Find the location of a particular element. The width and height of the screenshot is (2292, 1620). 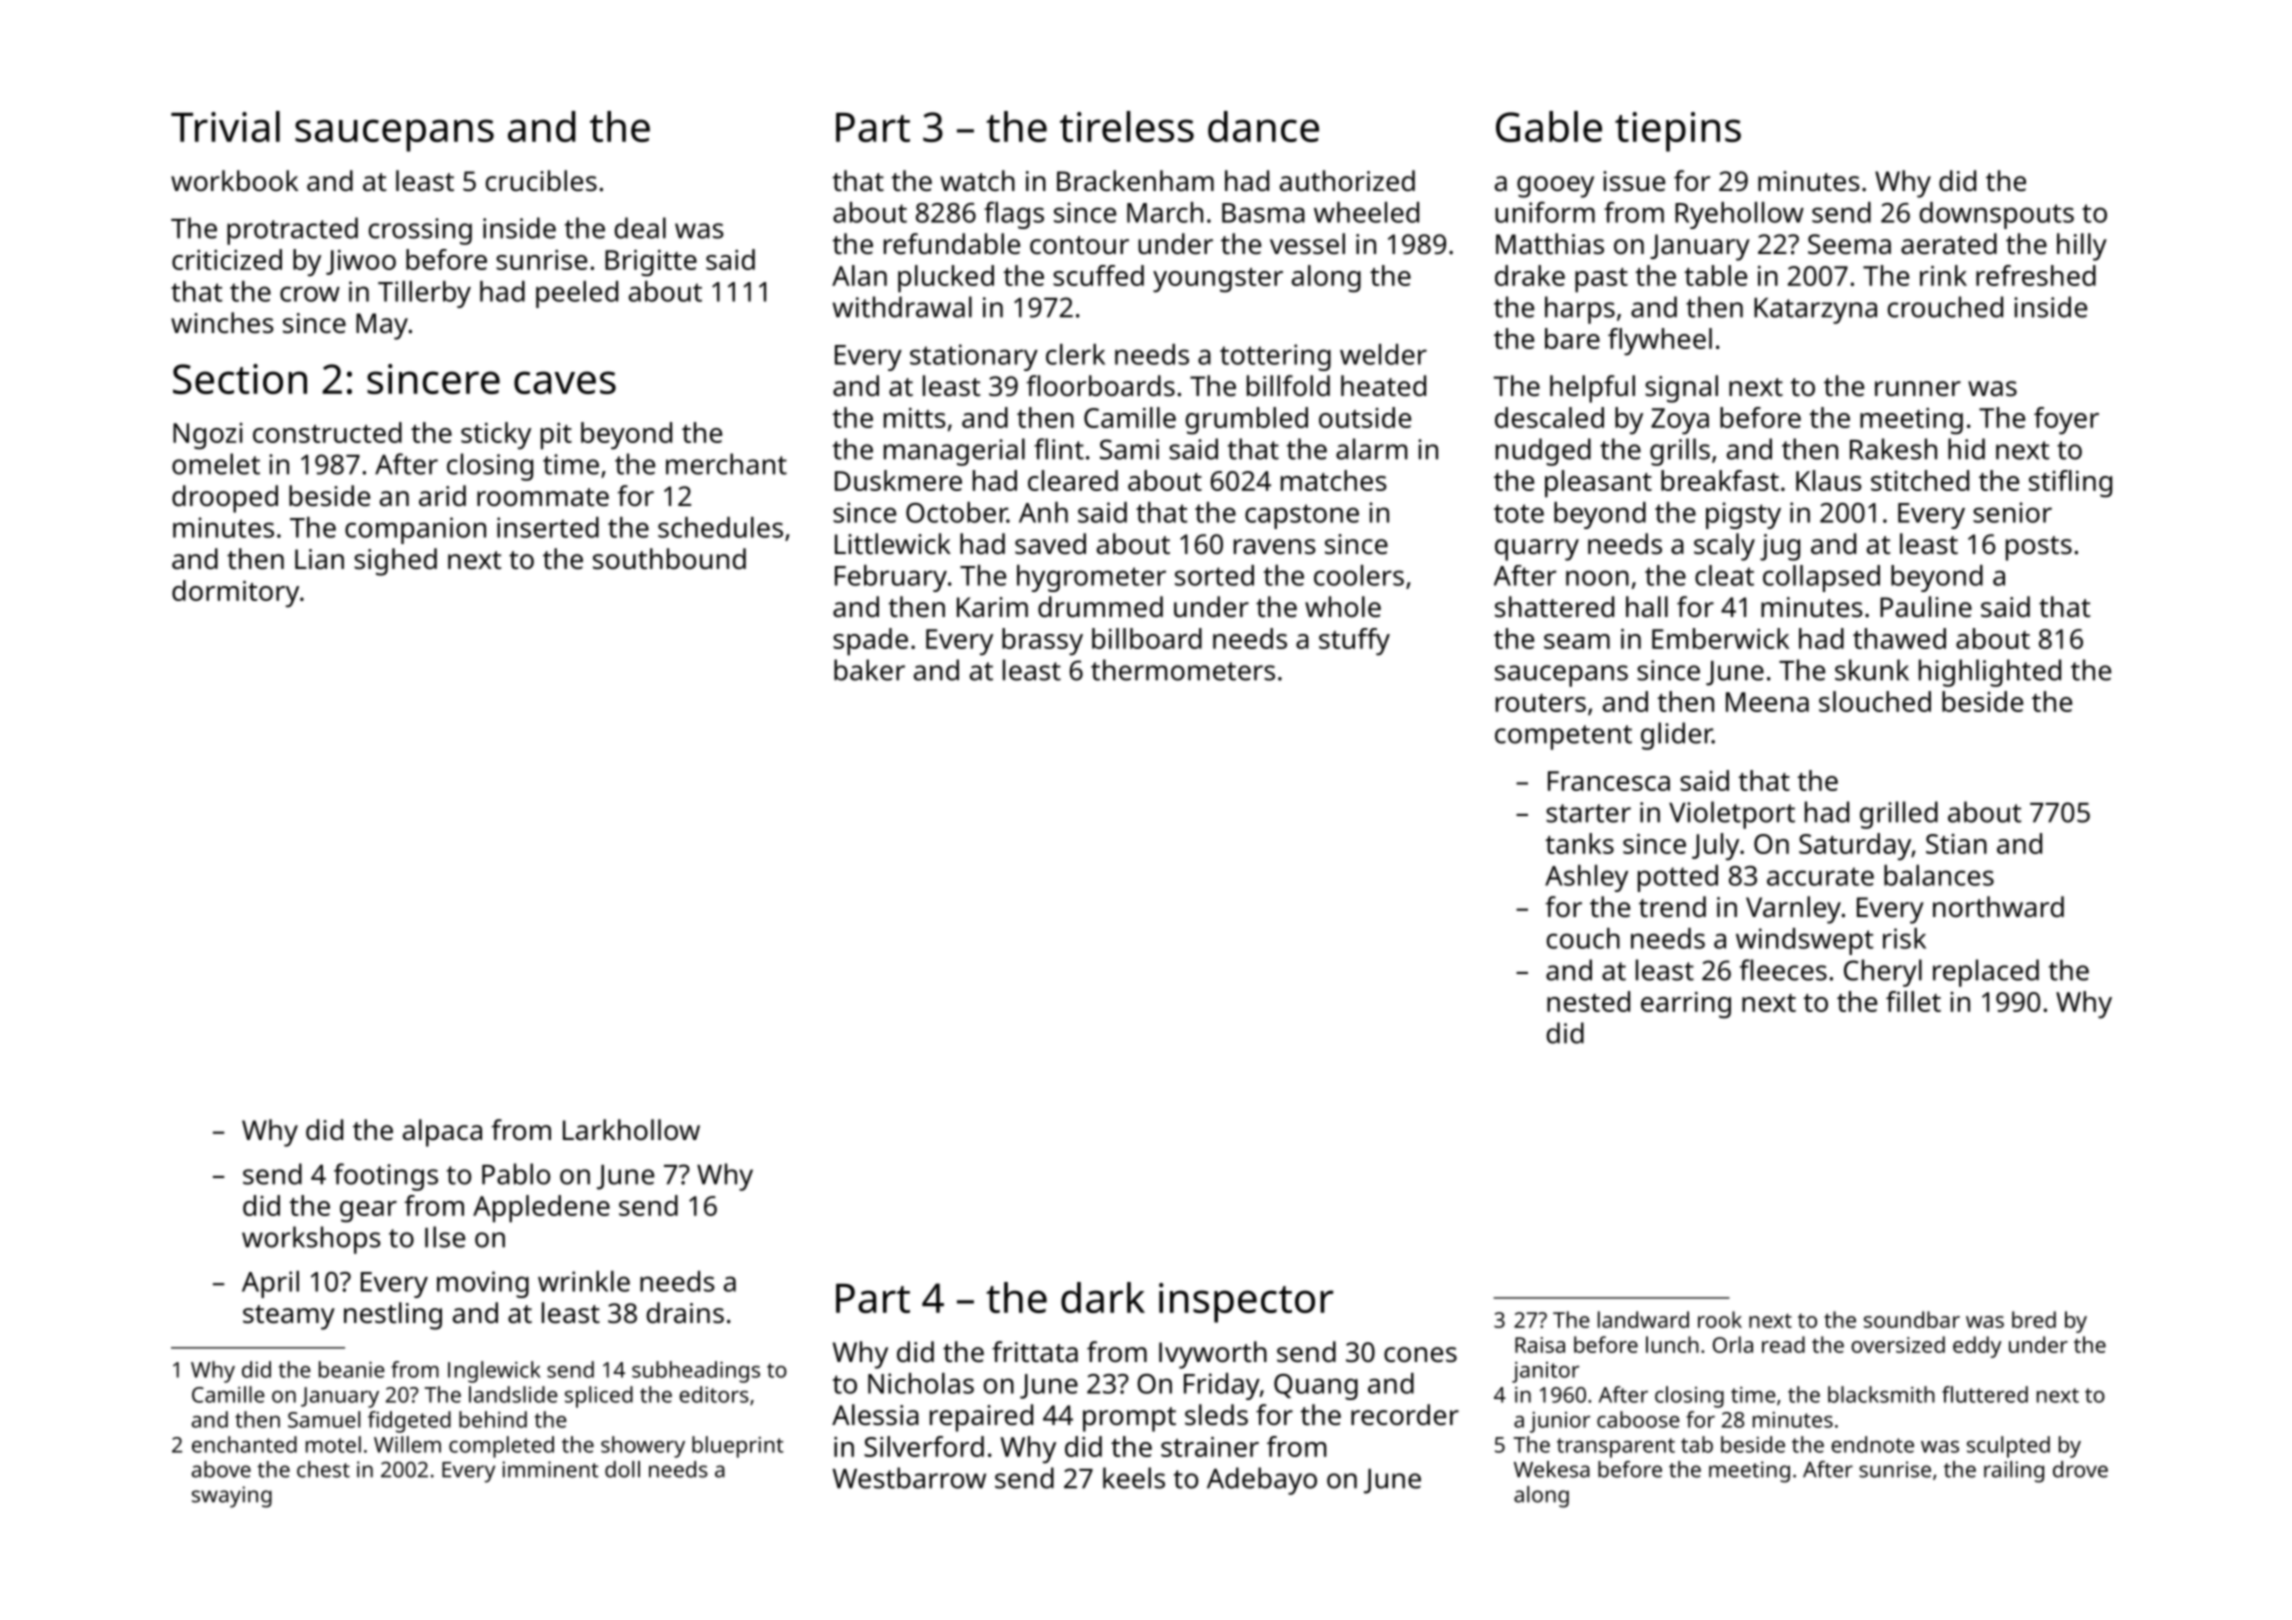

tireless is located at coordinates (1127, 126).
